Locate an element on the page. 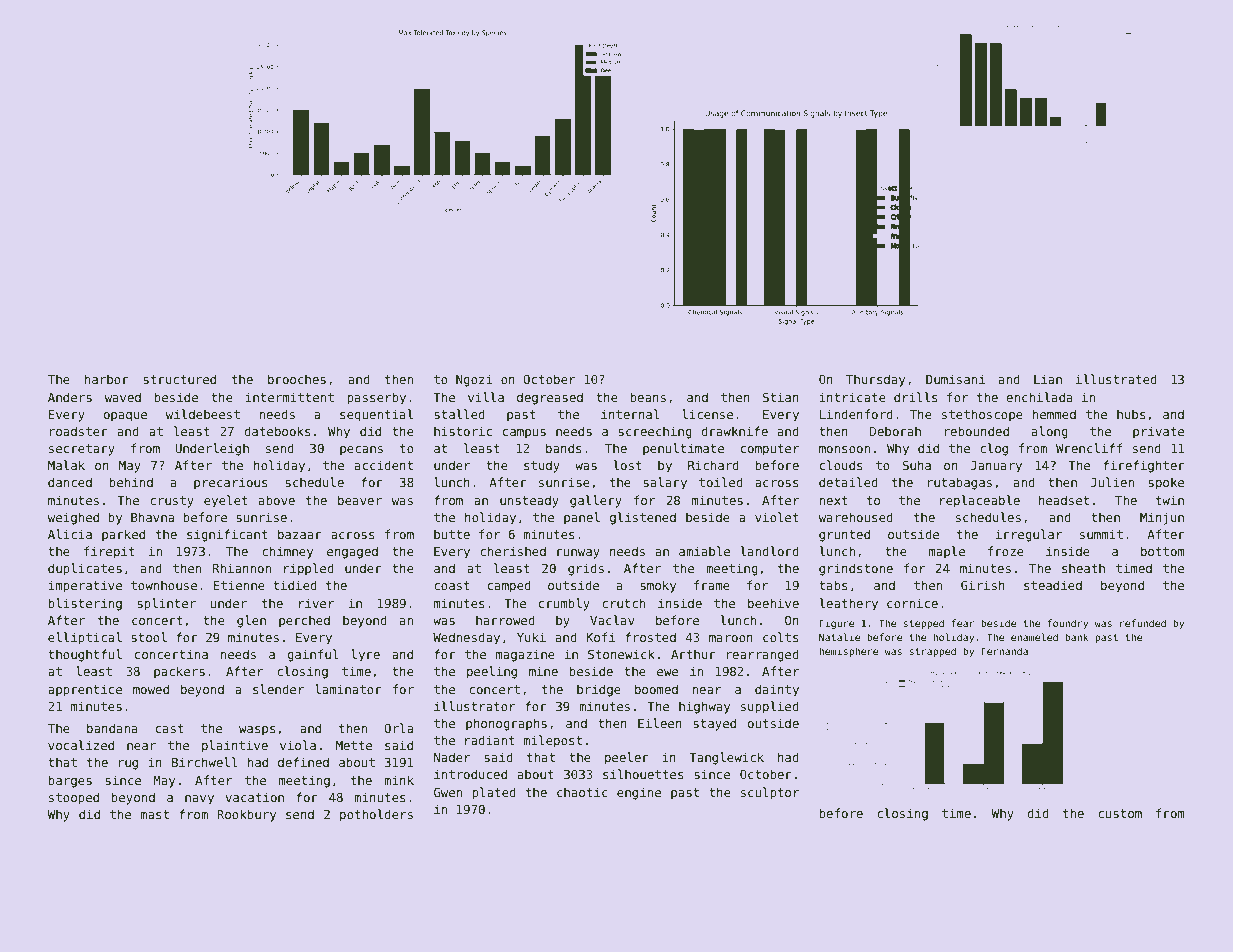 The width and height of the document is (1233, 952). replaceable is located at coordinates (980, 501).
